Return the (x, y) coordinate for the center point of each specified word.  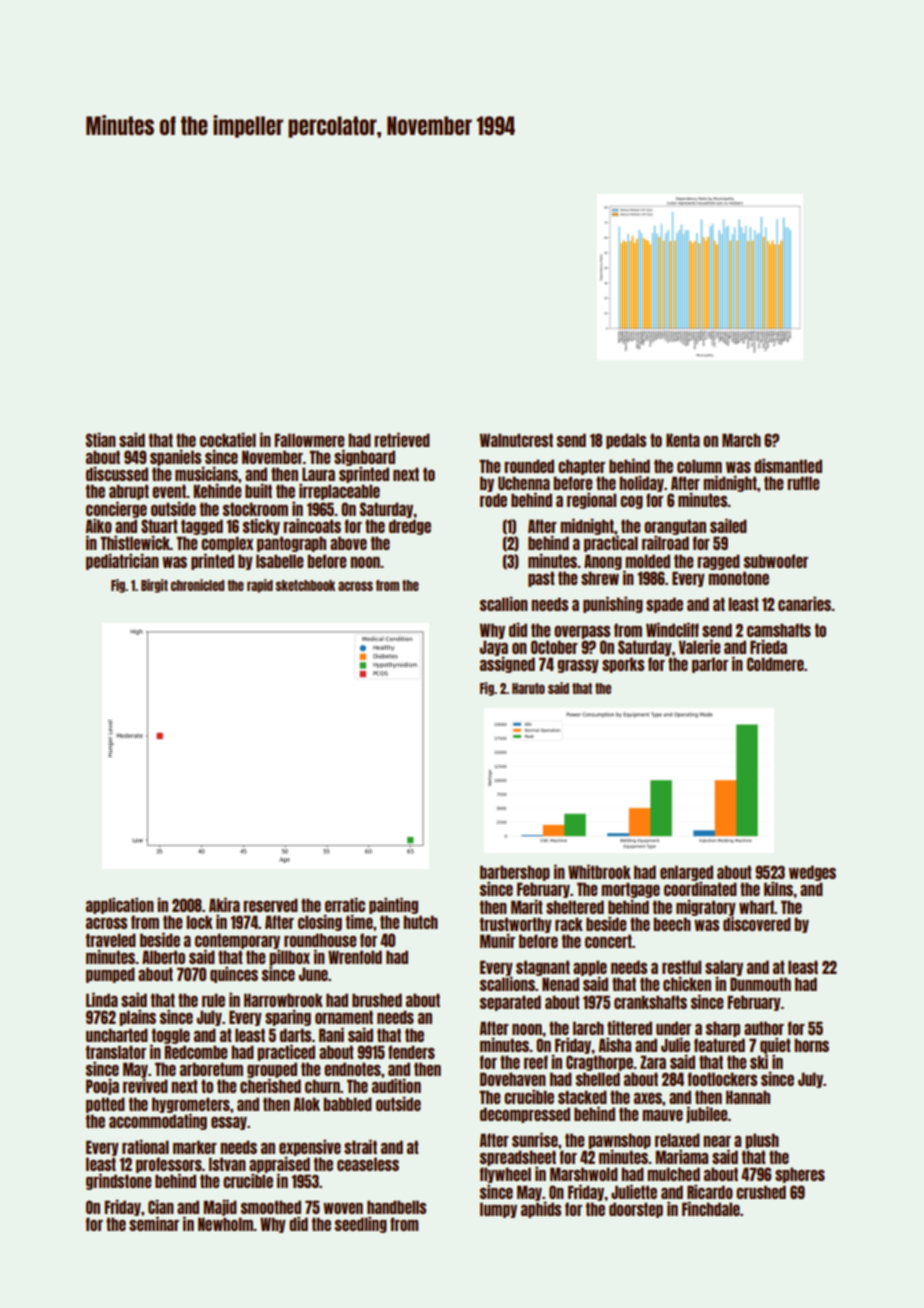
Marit (527, 907)
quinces (234, 975)
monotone (738, 578)
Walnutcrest (516, 440)
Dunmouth (760, 984)
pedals (626, 441)
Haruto (528, 688)
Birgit (154, 586)
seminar (154, 1224)
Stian (101, 440)
